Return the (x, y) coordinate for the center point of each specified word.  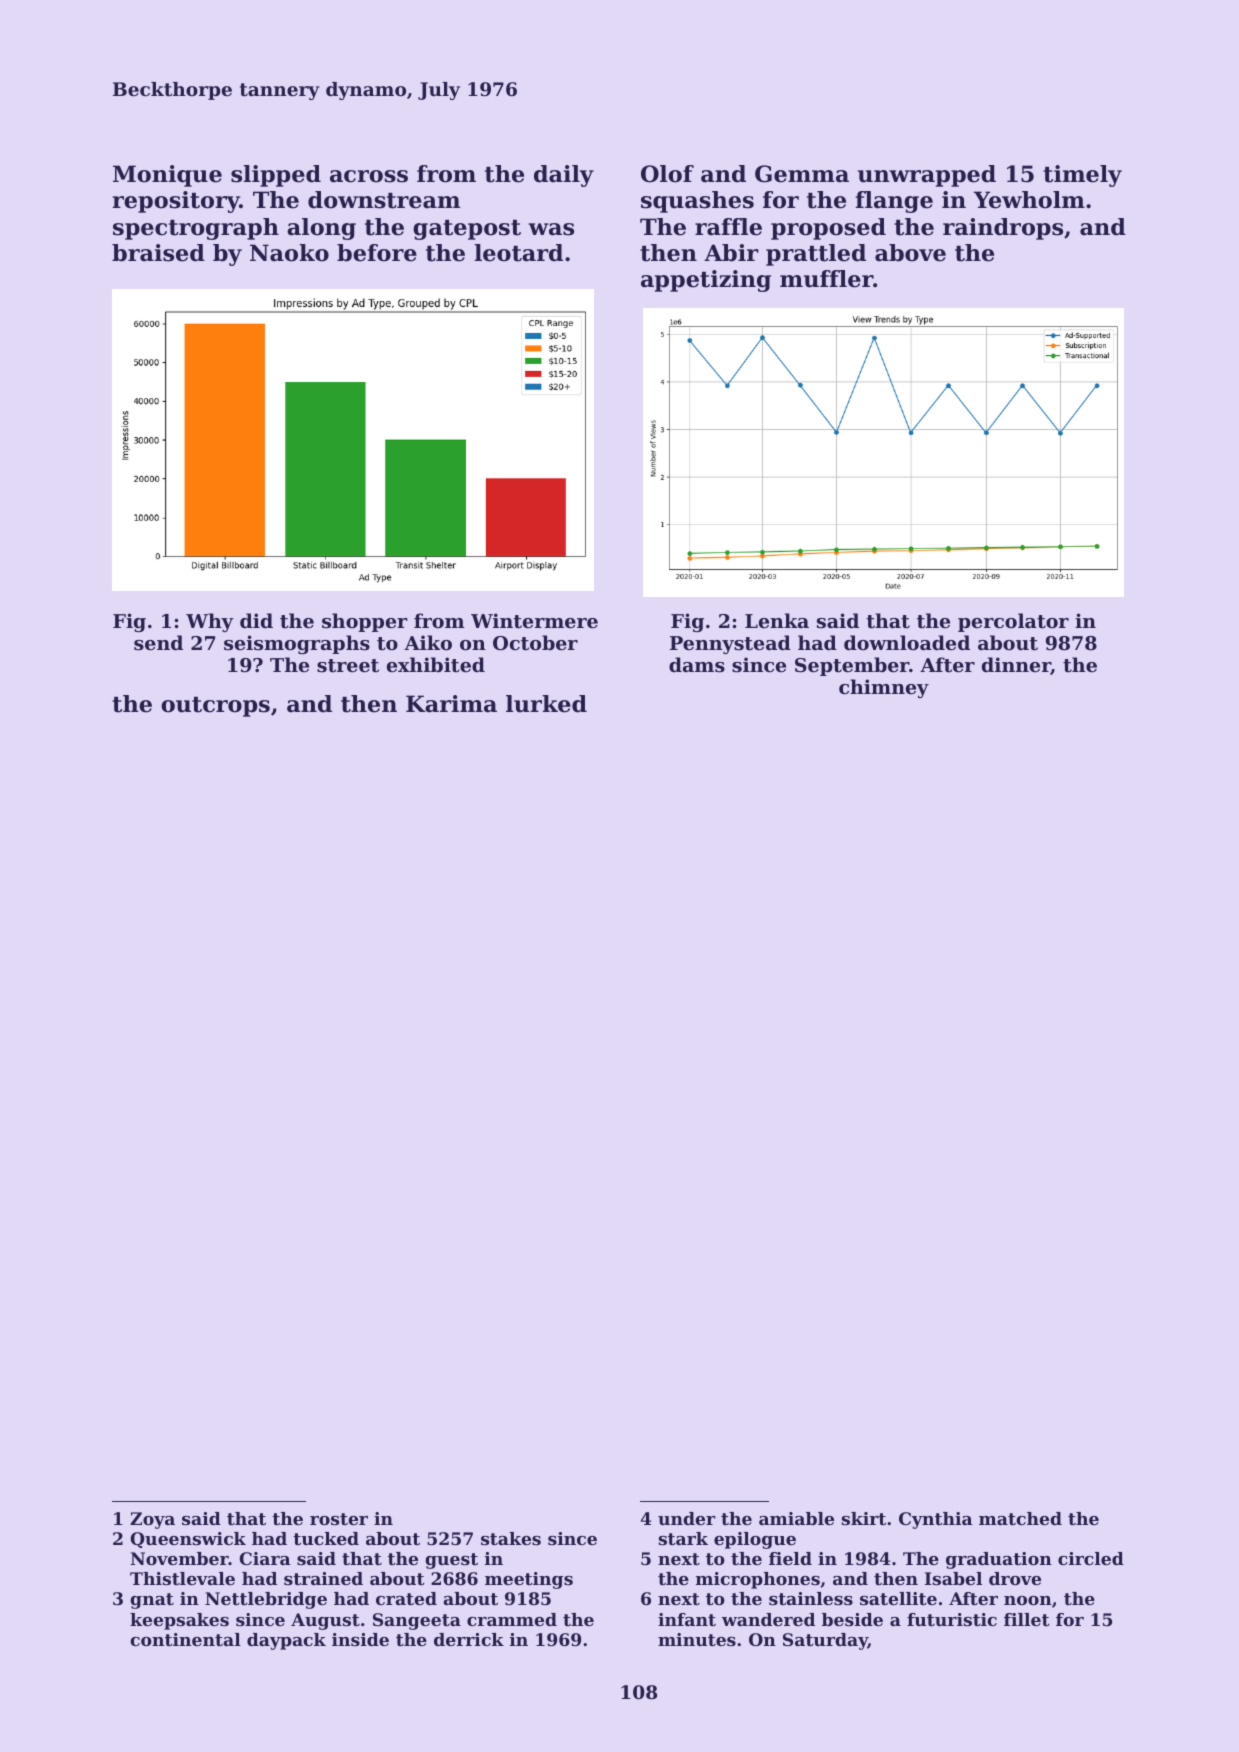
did (256, 620)
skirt (864, 1518)
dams (697, 665)
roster (339, 1519)
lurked (546, 704)
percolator (1013, 622)
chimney (884, 688)
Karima (451, 704)
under (687, 1518)
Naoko (289, 253)
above (910, 253)
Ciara (265, 1558)
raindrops (1003, 229)
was (551, 229)
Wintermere (534, 621)
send (158, 643)
